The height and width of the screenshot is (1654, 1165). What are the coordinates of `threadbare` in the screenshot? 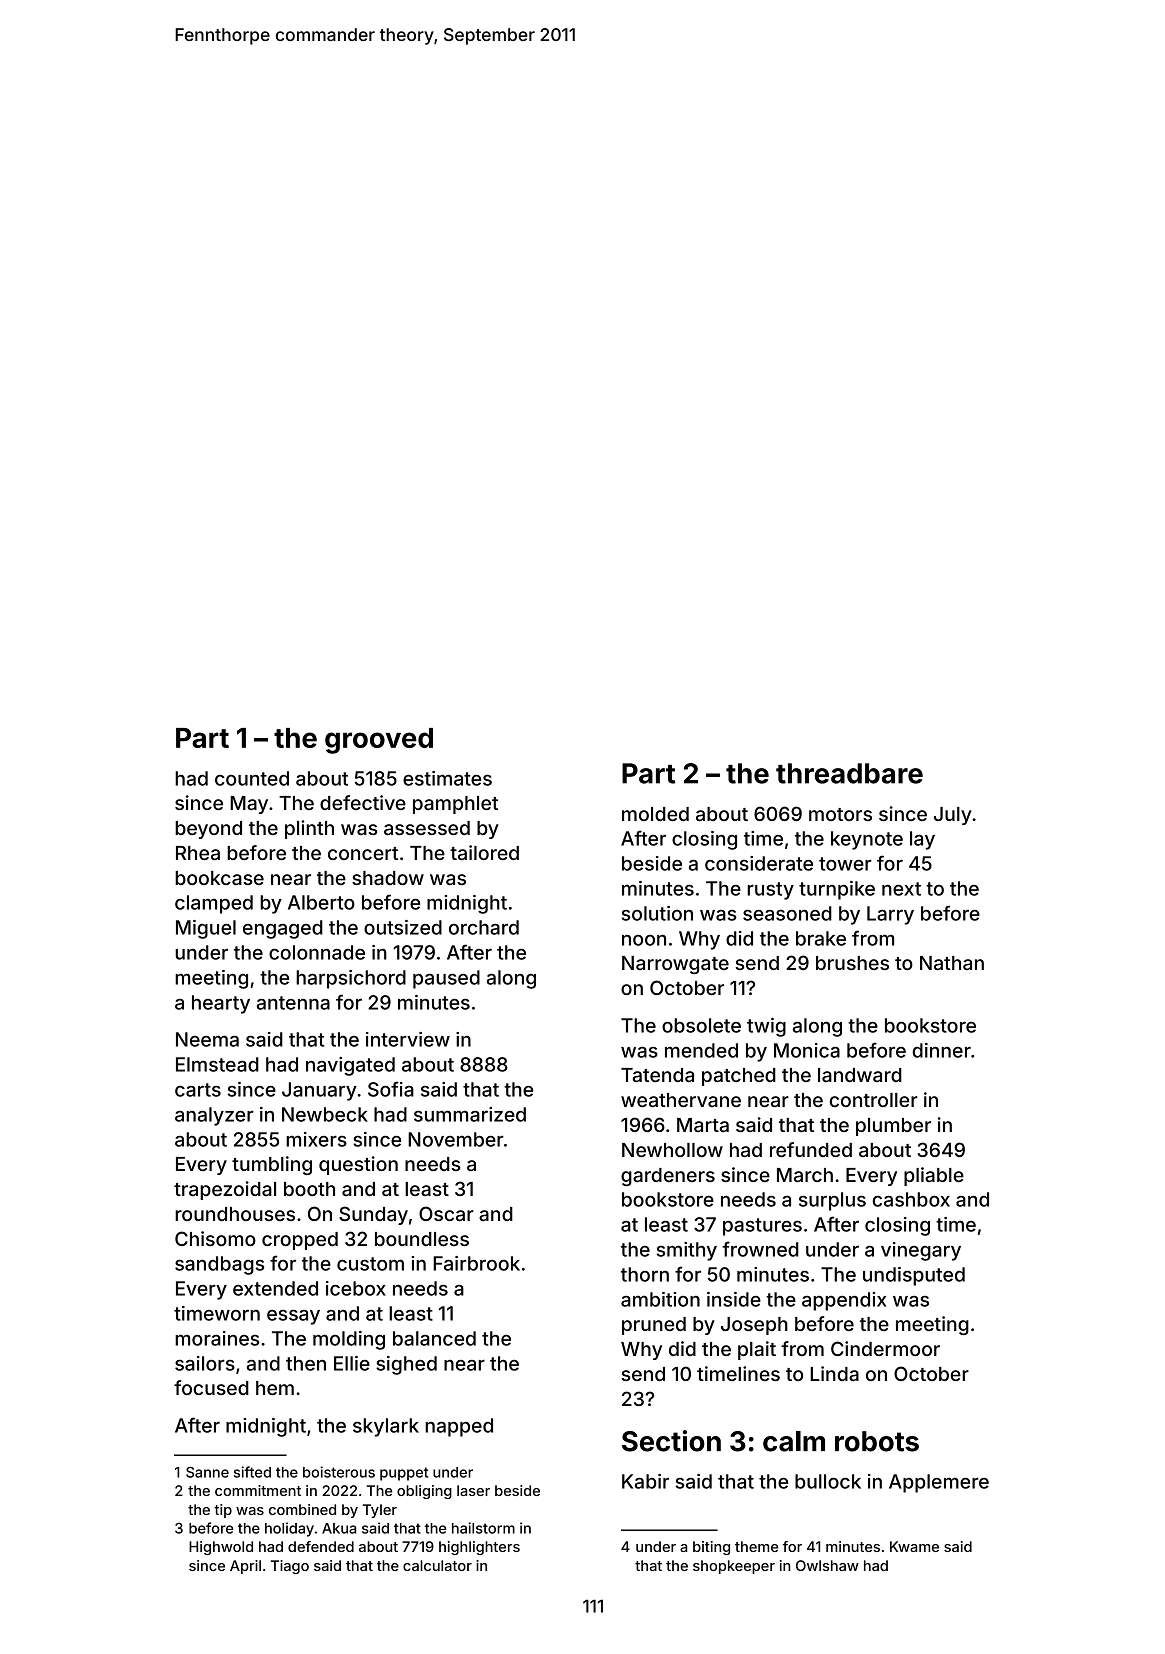 It's located at (849, 773).
